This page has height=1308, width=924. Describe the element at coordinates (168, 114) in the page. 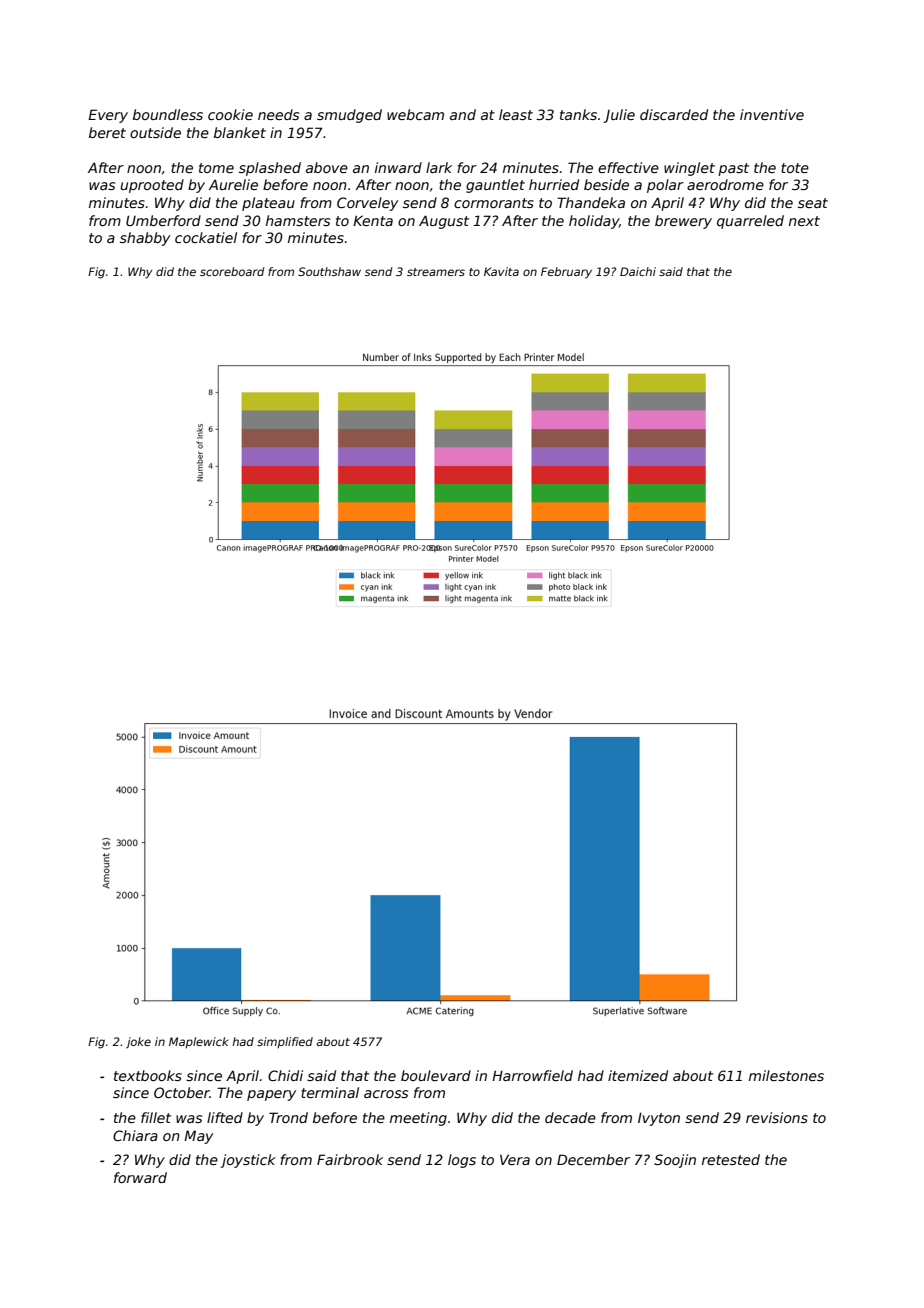

I see `boundless` at that location.
